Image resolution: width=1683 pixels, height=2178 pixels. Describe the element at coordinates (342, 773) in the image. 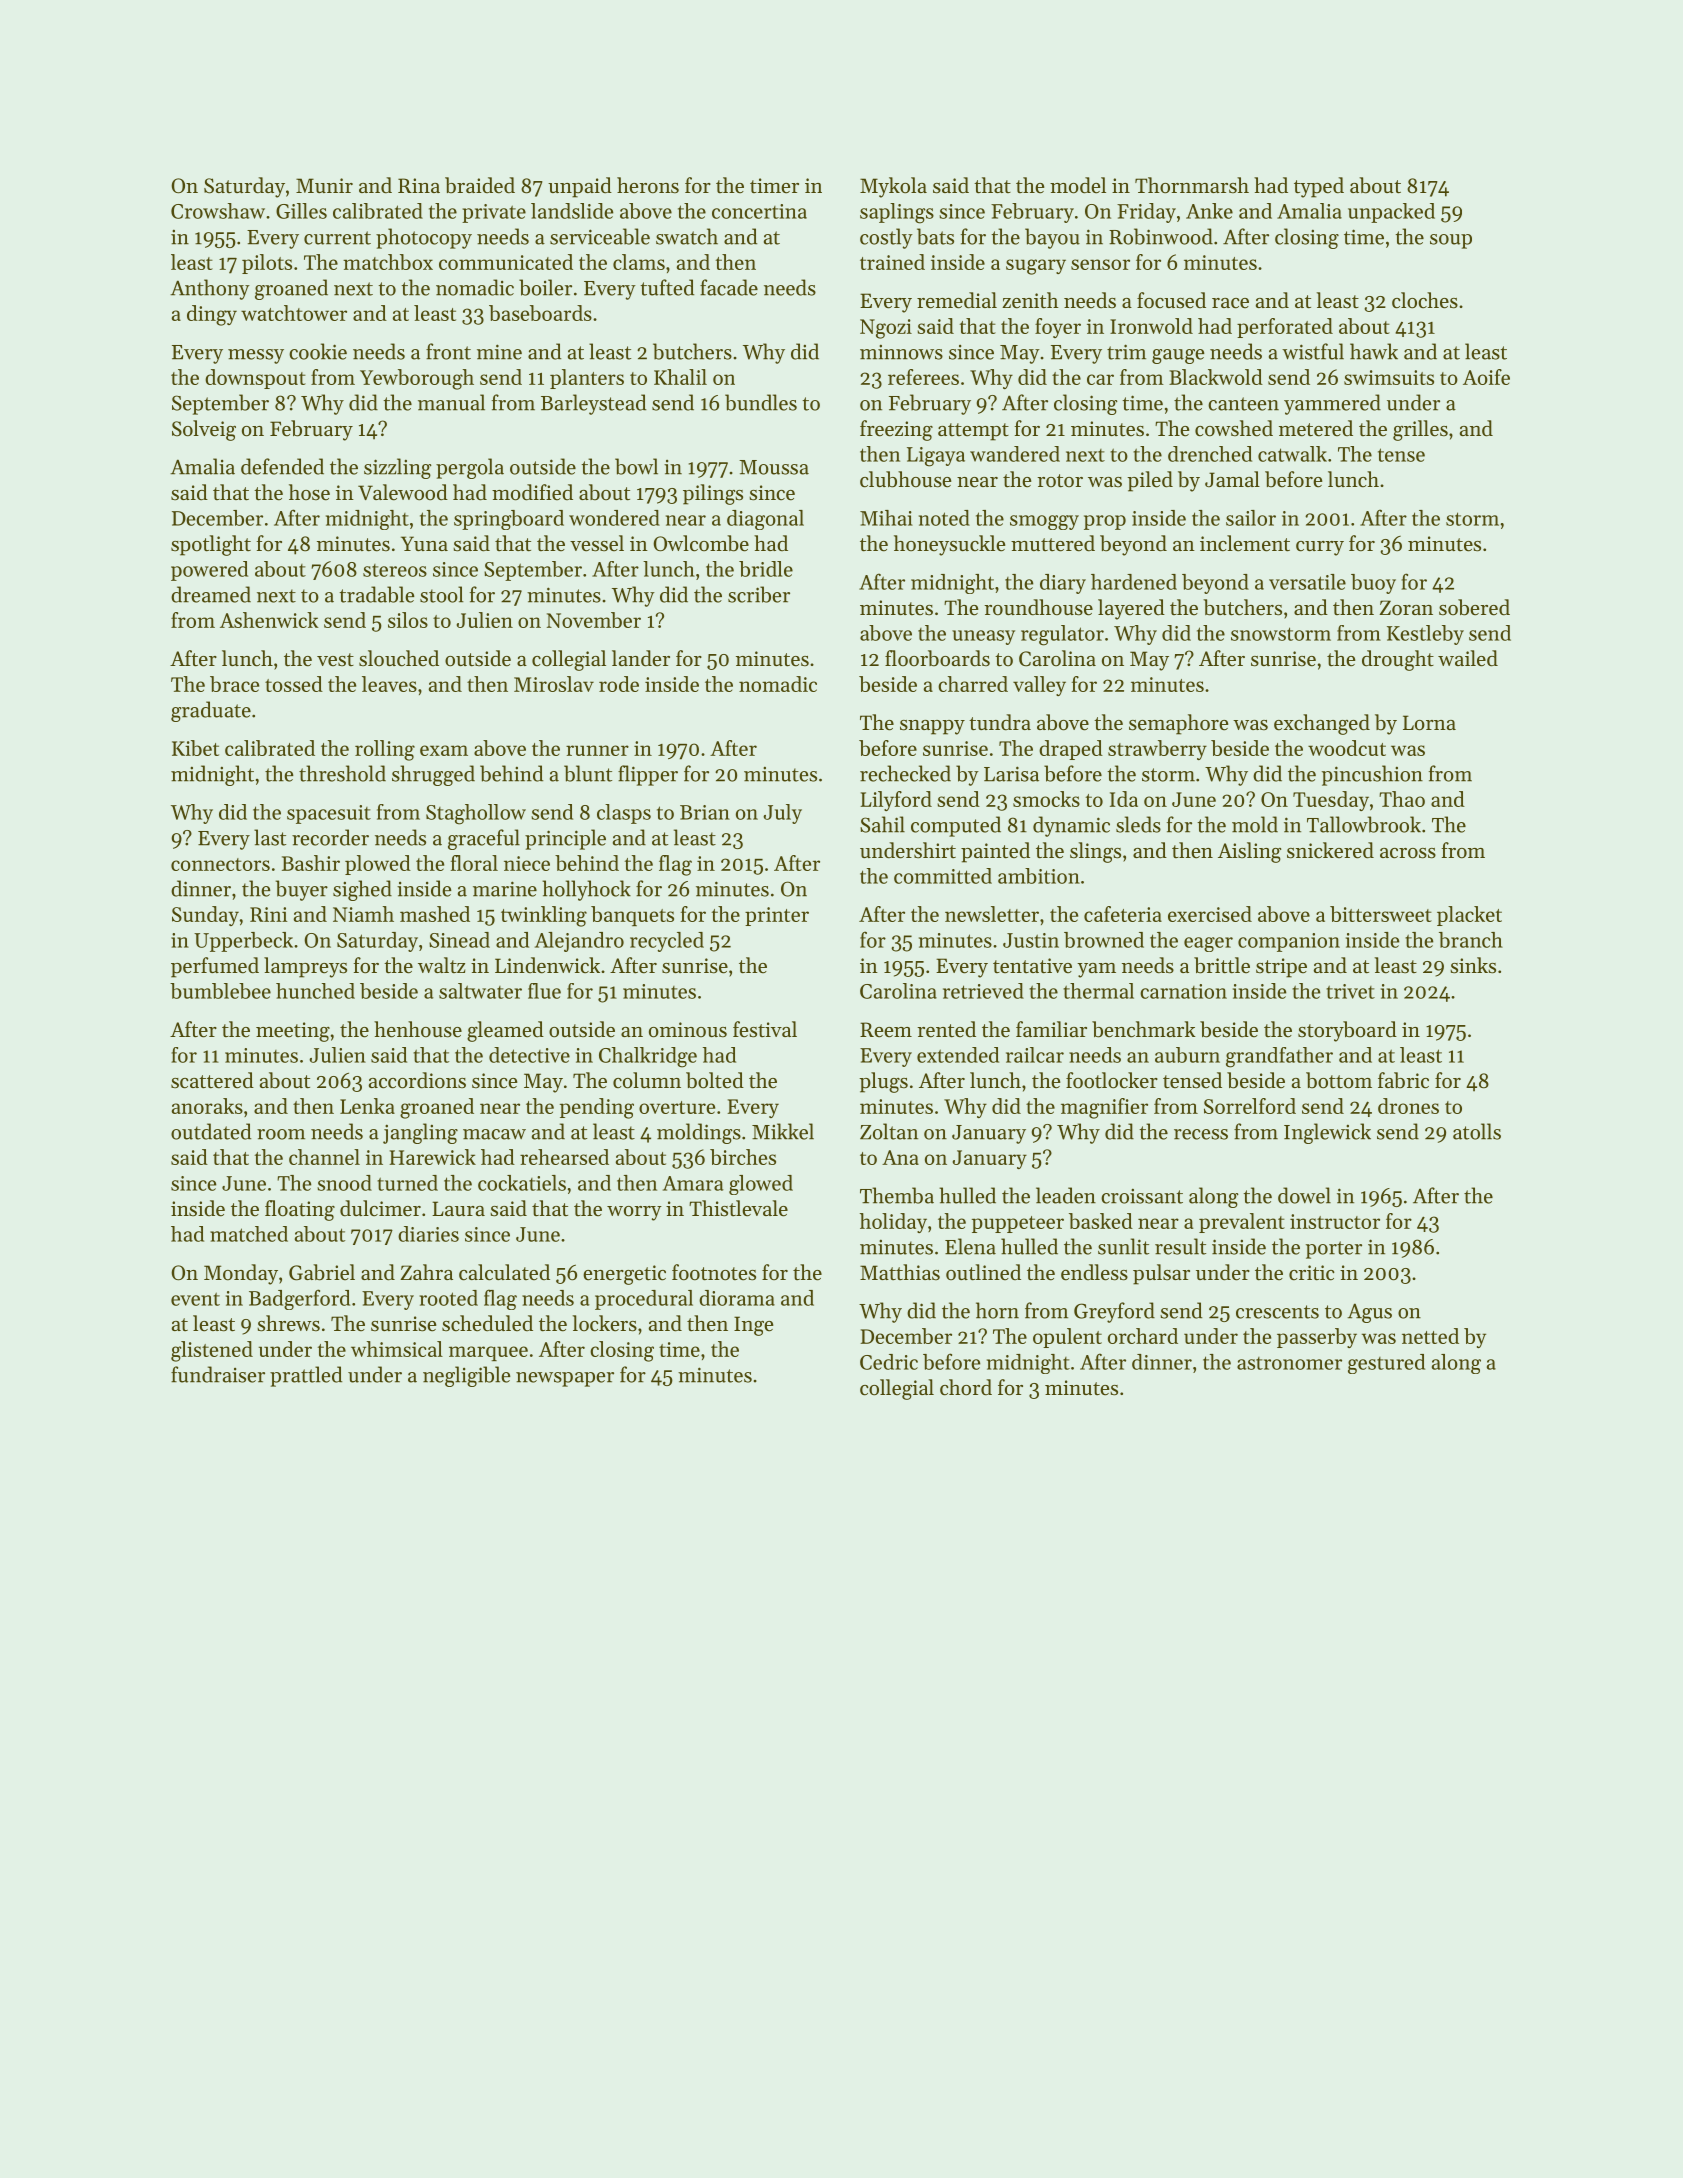

I see `threshold` at that location.
